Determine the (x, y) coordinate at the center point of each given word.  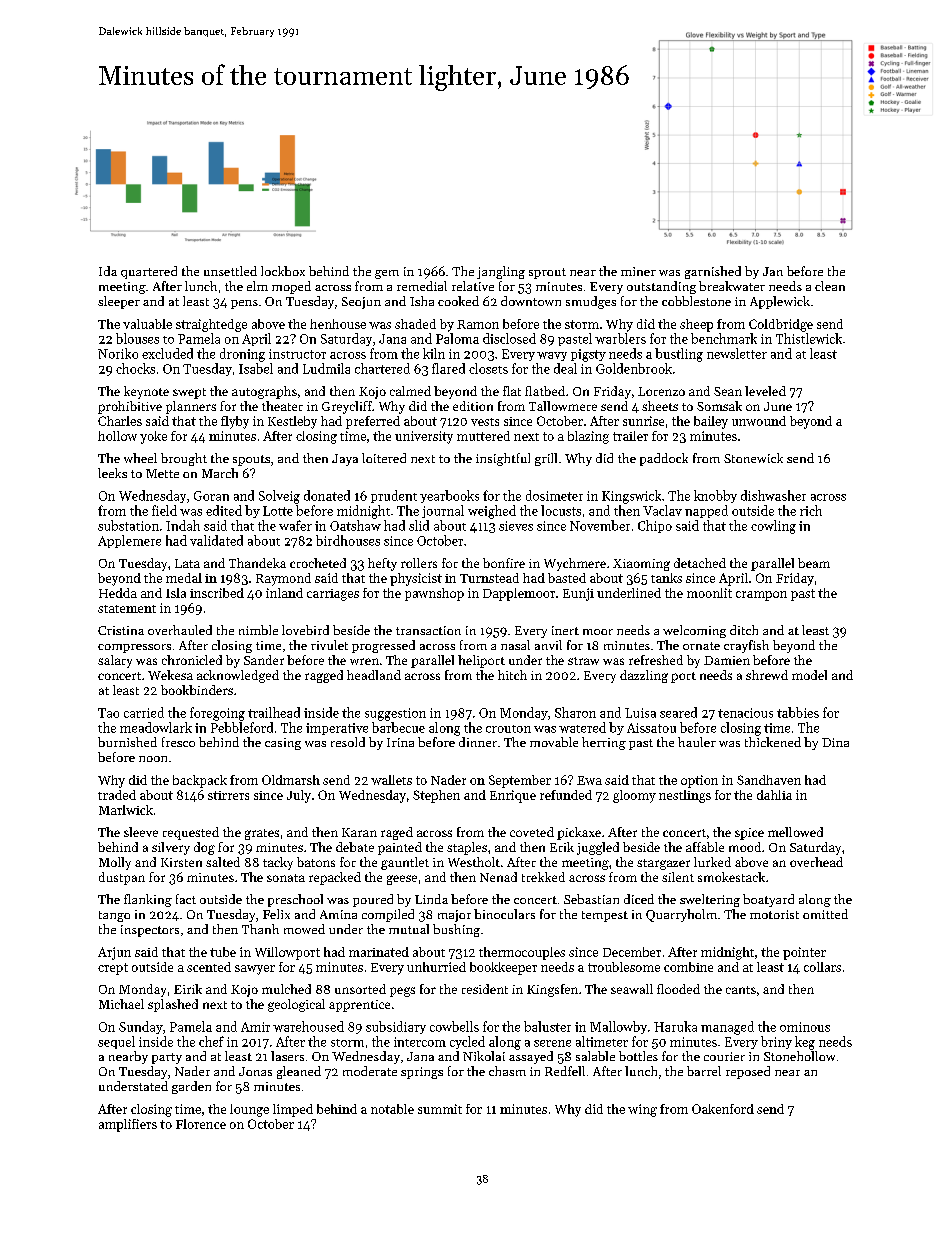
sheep (696, 325)
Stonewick (753, 458)
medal (184, 578)
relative (473, 286)
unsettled (230, 271)
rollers (419, 563)
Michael (121, 1004)
